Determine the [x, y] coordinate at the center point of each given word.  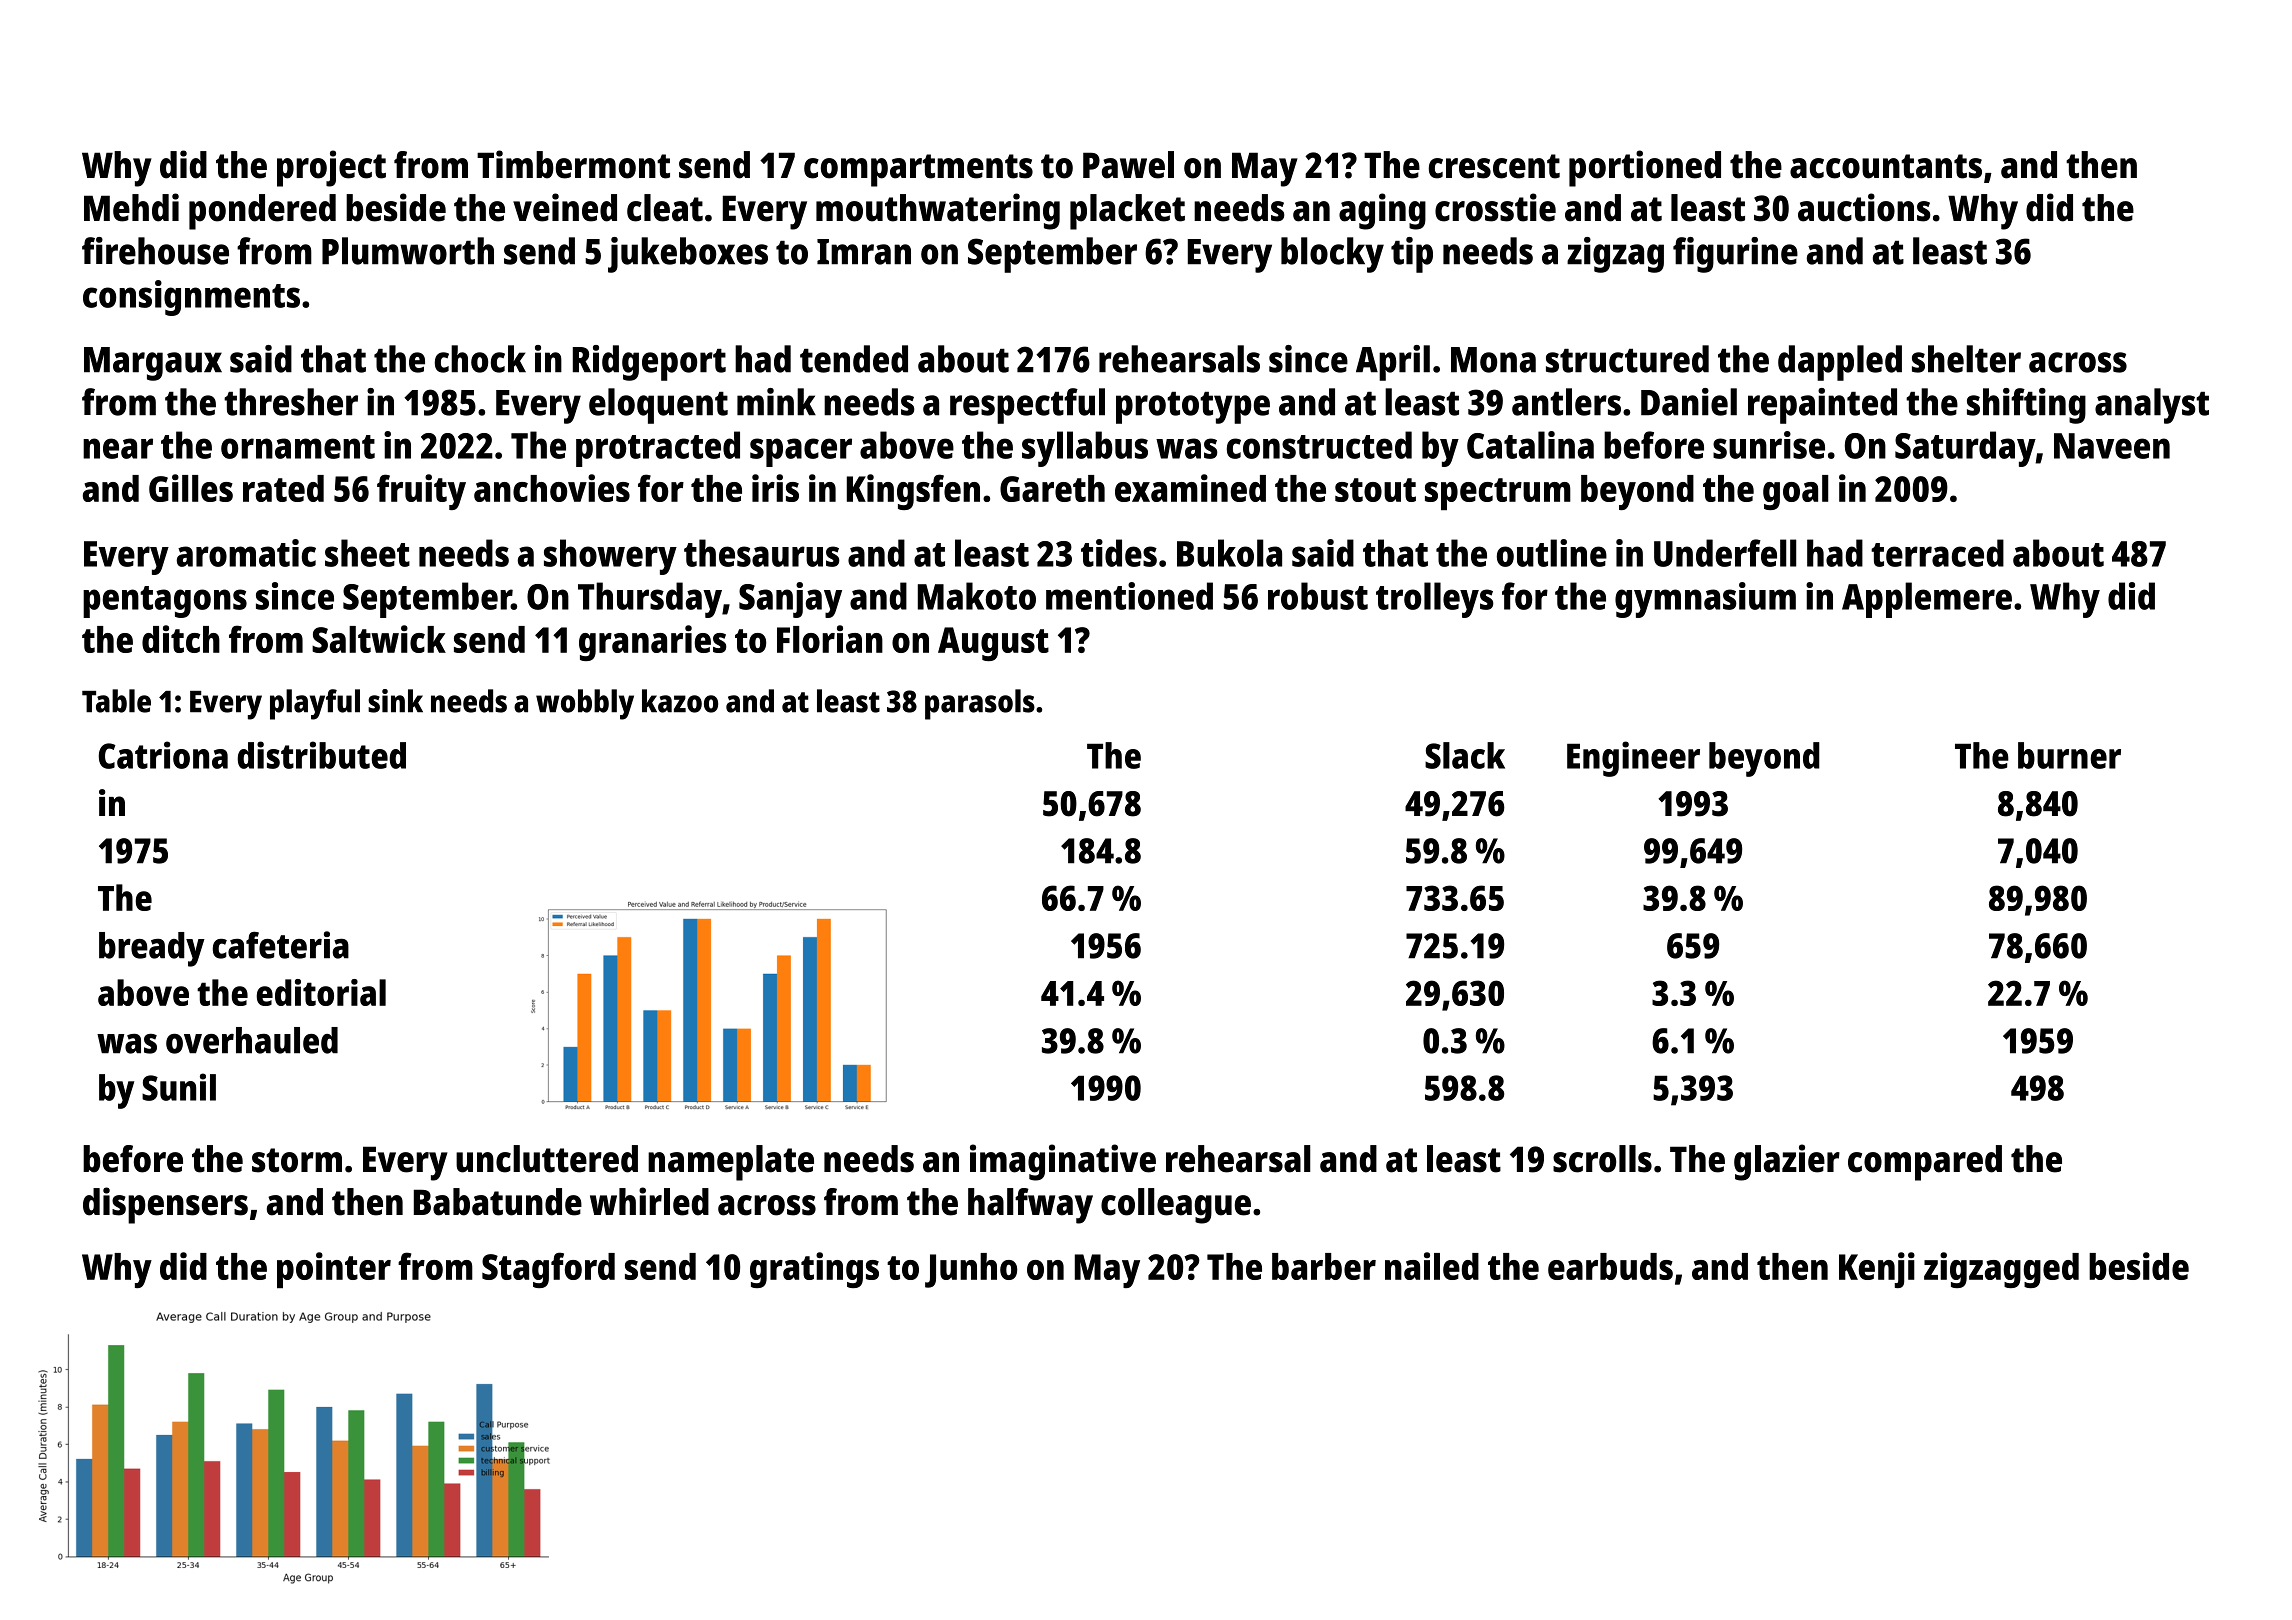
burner [2069, 755]
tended [854, 359]
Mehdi [131, 207]
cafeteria [280, 945]
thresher [291, 402]
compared [1925, 1163]
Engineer [1633, 759]
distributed [321, 755]
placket [1127, 212]
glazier [1787, 1162]
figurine [1735, 255]
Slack [1465, 755]
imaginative [1063, 1162]
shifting [2026, 406]
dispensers [165, 1205]
